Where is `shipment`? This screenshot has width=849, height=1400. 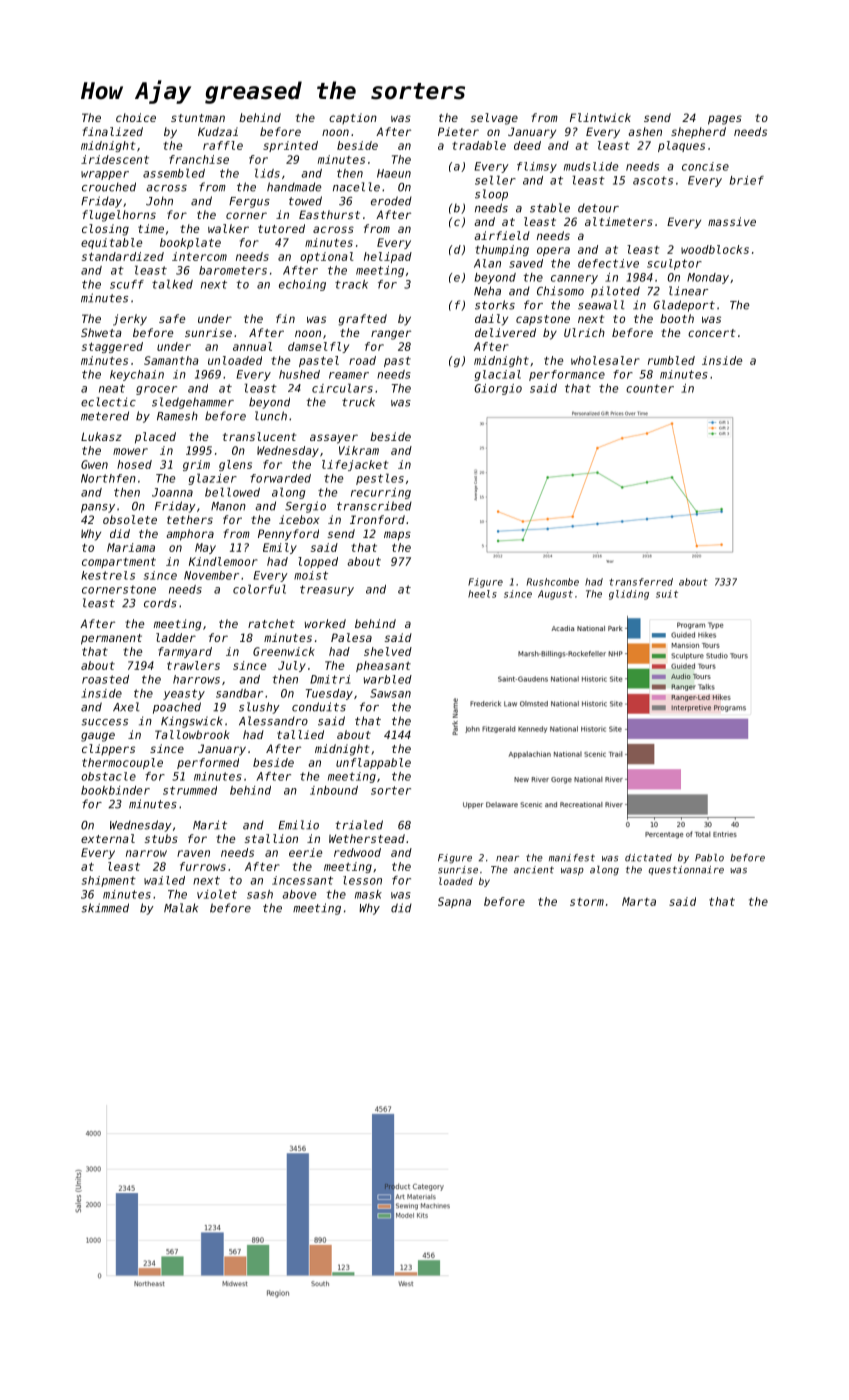 shipment is located at coordinates (109, 881).
